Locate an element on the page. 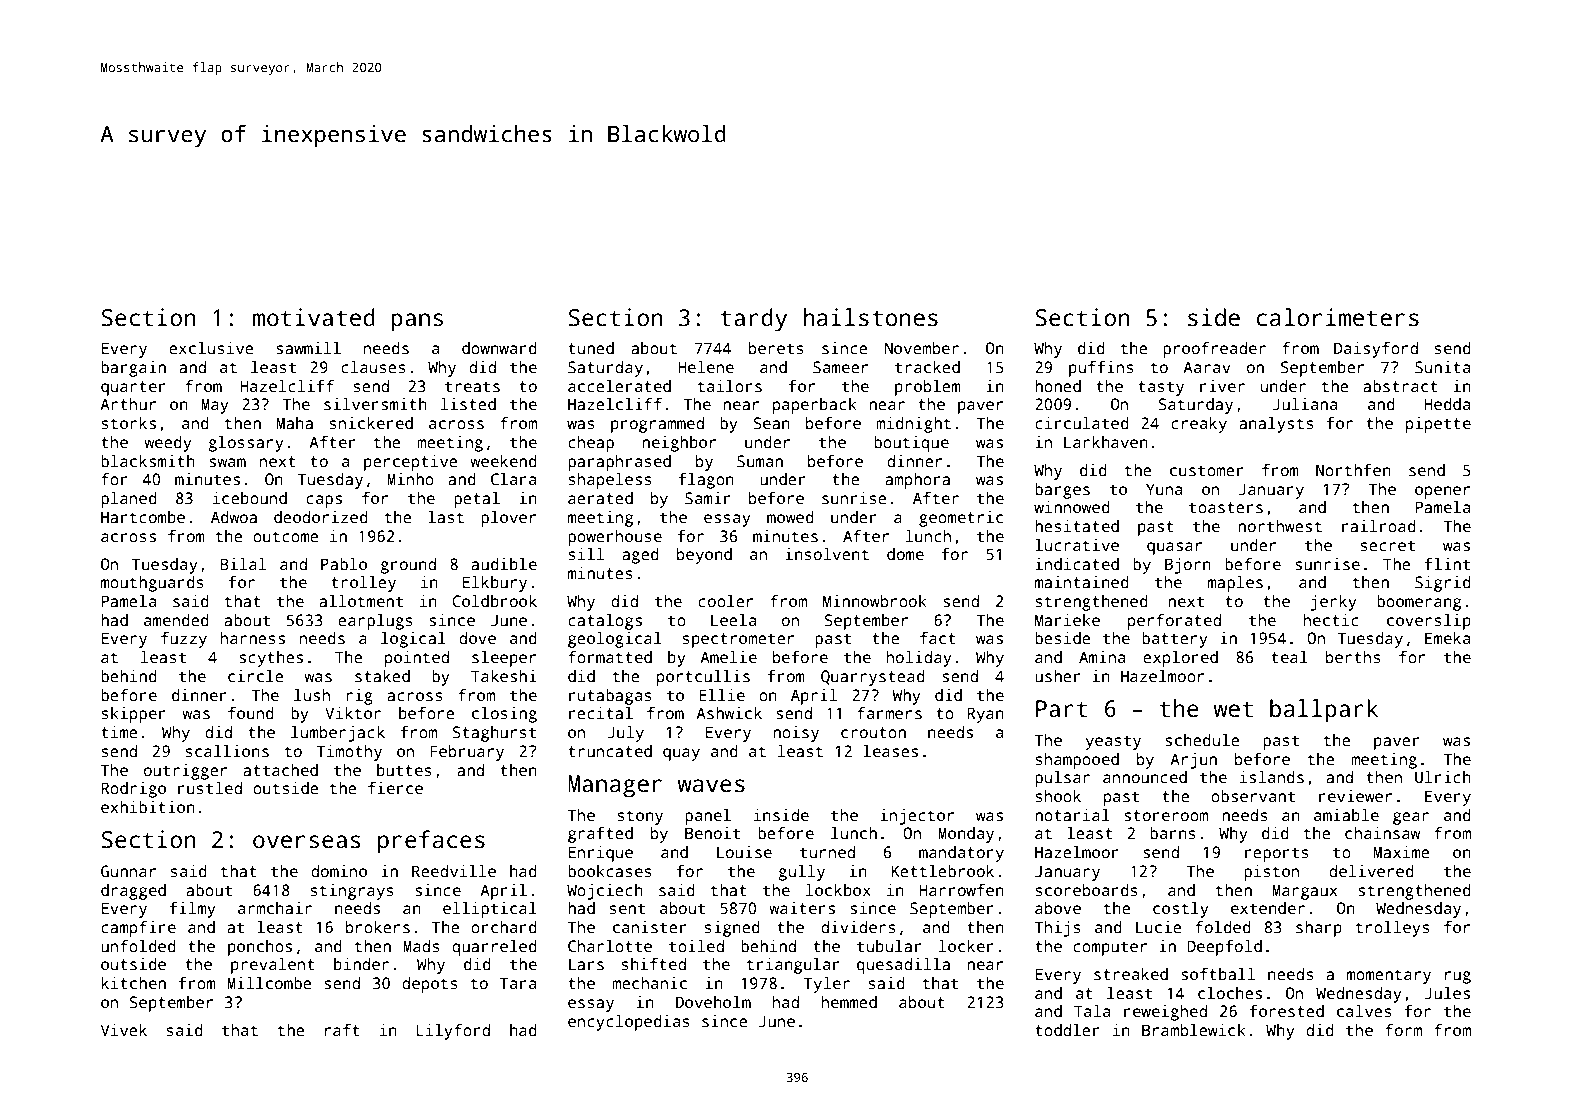 The width and height of the page is (1572, 1111). portcullis is located at coordinates (703, 678).
